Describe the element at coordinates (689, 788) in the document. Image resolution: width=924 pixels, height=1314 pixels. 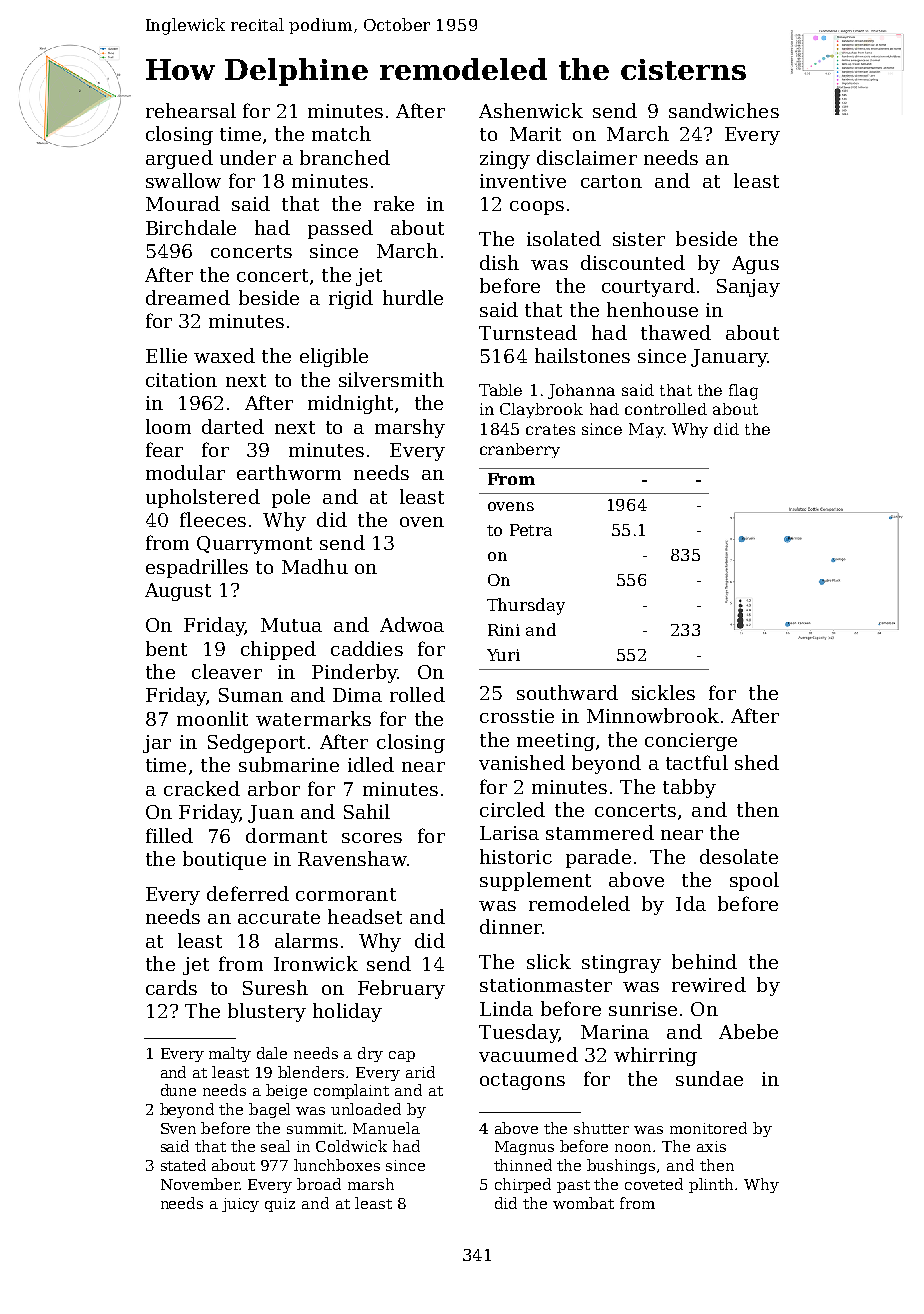
I see `tabby` at that location.
